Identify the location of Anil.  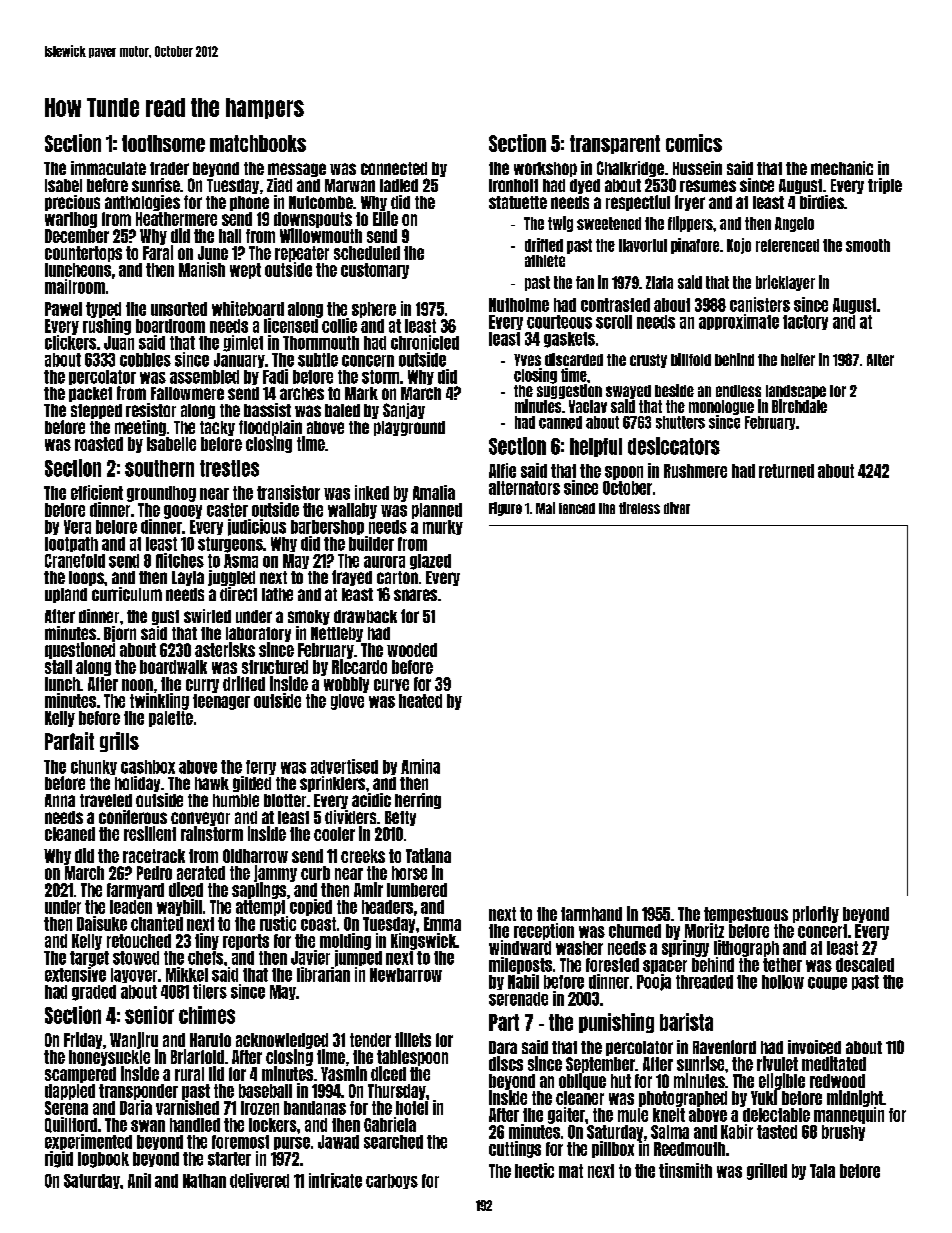
(139, 1180).
